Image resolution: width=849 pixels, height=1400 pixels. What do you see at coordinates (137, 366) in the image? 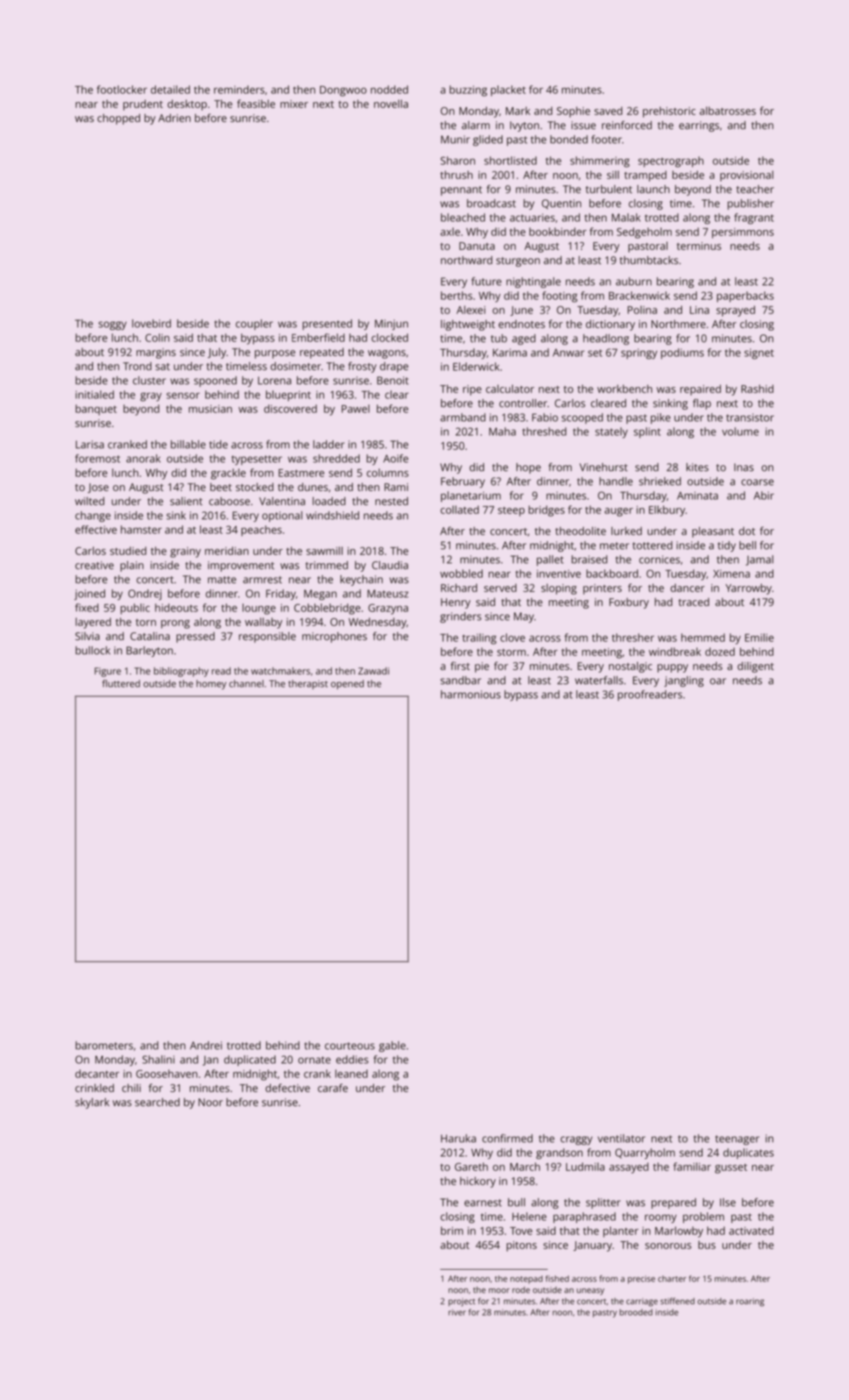
I see `Trond` at bounding box center [137, 366].
